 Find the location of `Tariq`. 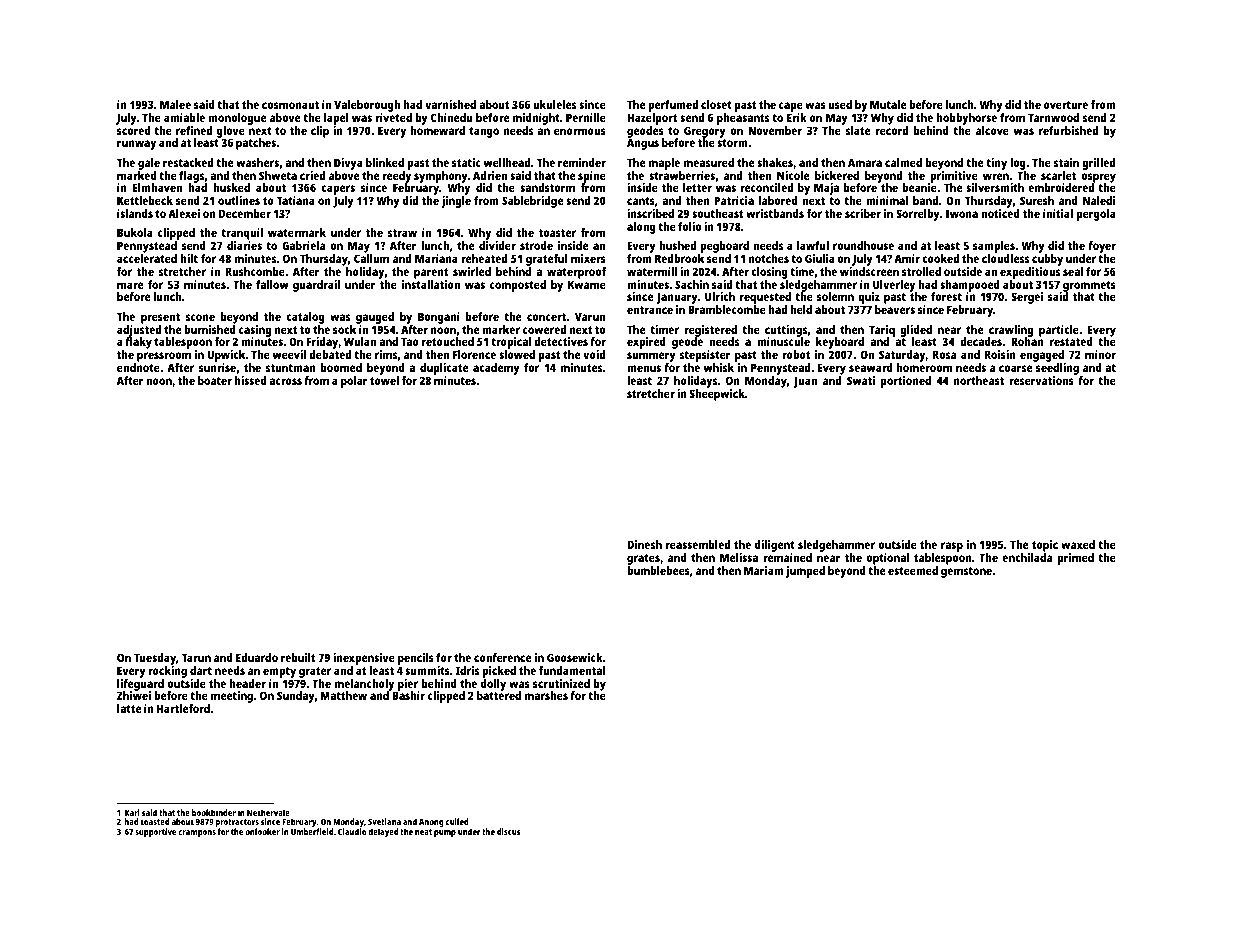

Tariq is located at coordinates (882, 331).
